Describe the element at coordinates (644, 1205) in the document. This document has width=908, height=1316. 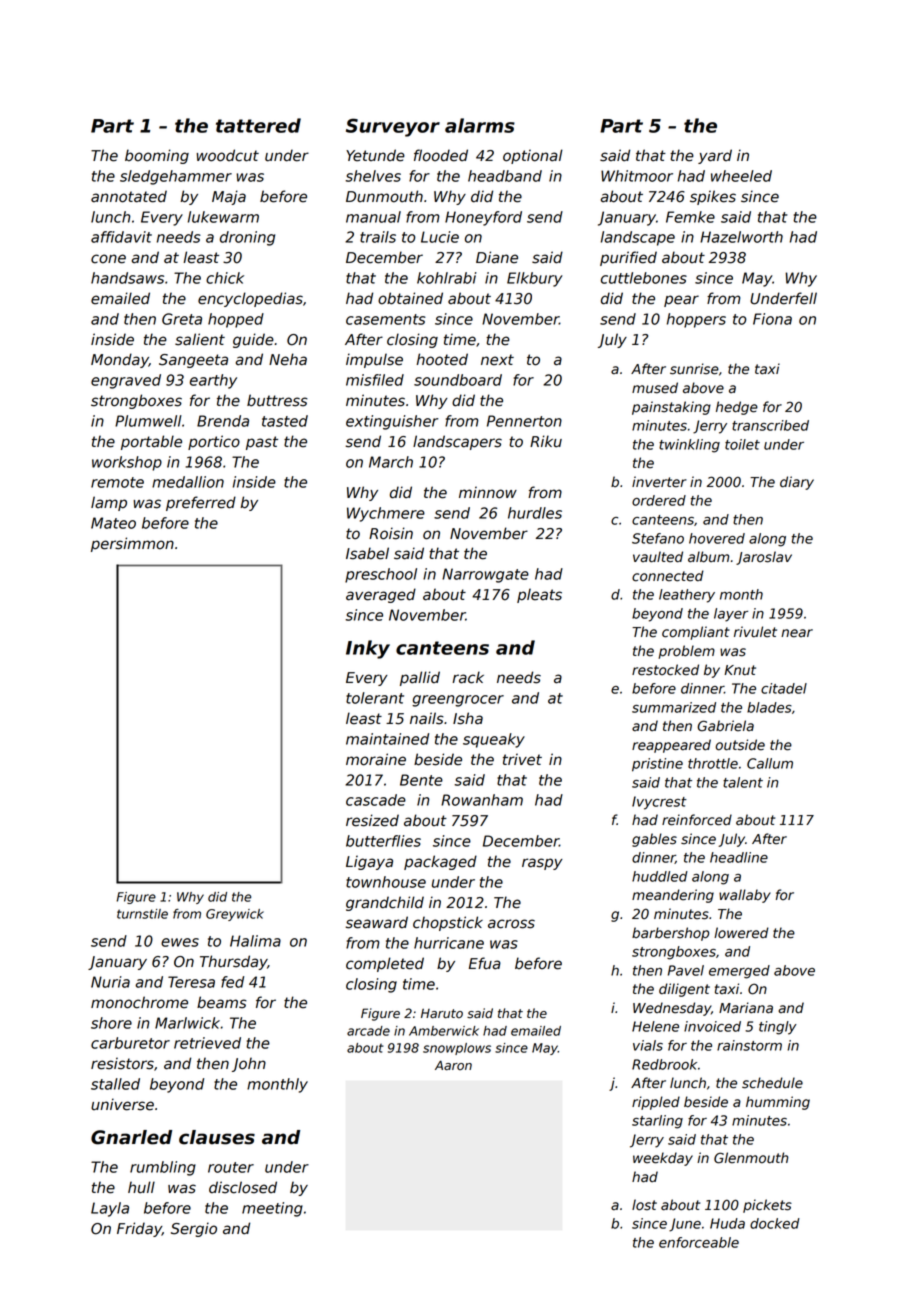
I see `lost` at that location.
